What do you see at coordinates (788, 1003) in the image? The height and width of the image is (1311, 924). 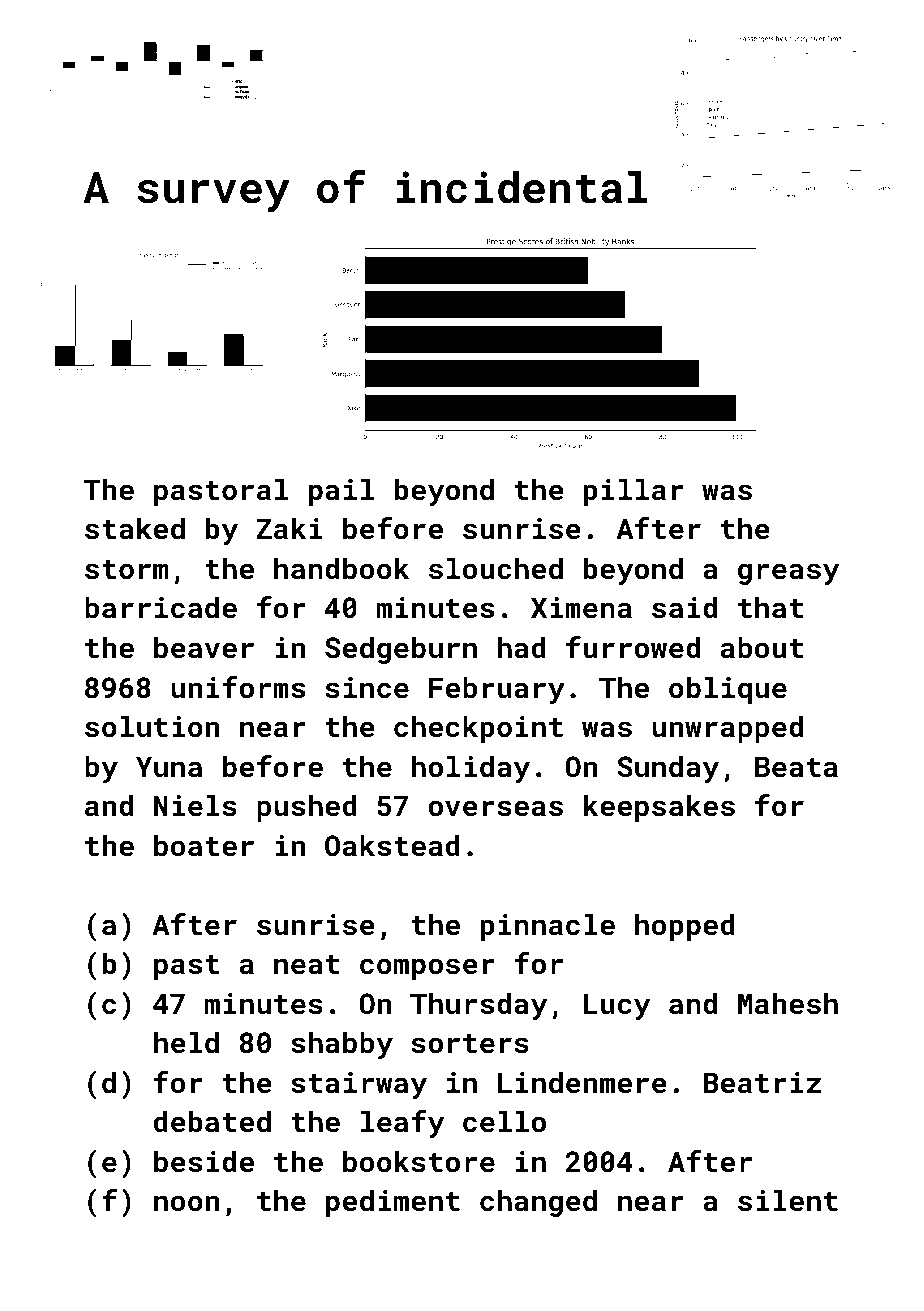 I see `Mahesh` at bounding box center [788, 1003].
